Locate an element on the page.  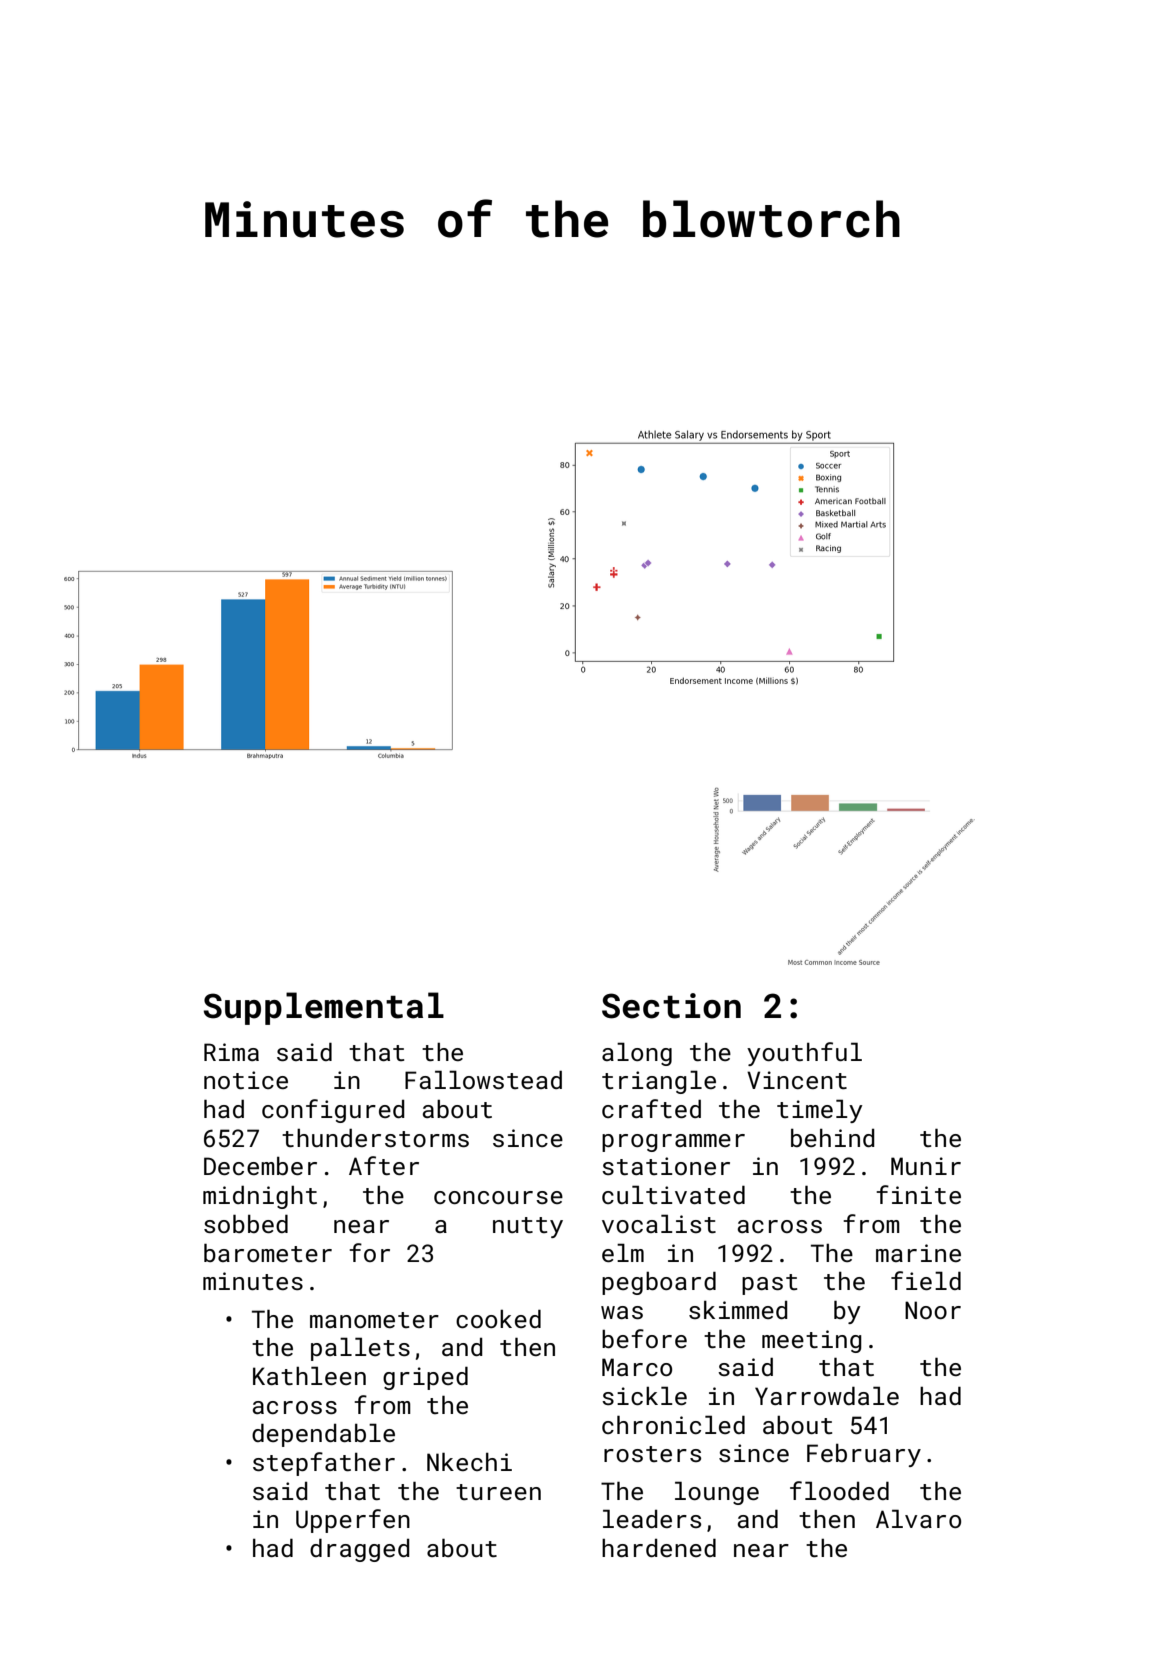
Yarrowdale is located at coordinates (827, 1395).
